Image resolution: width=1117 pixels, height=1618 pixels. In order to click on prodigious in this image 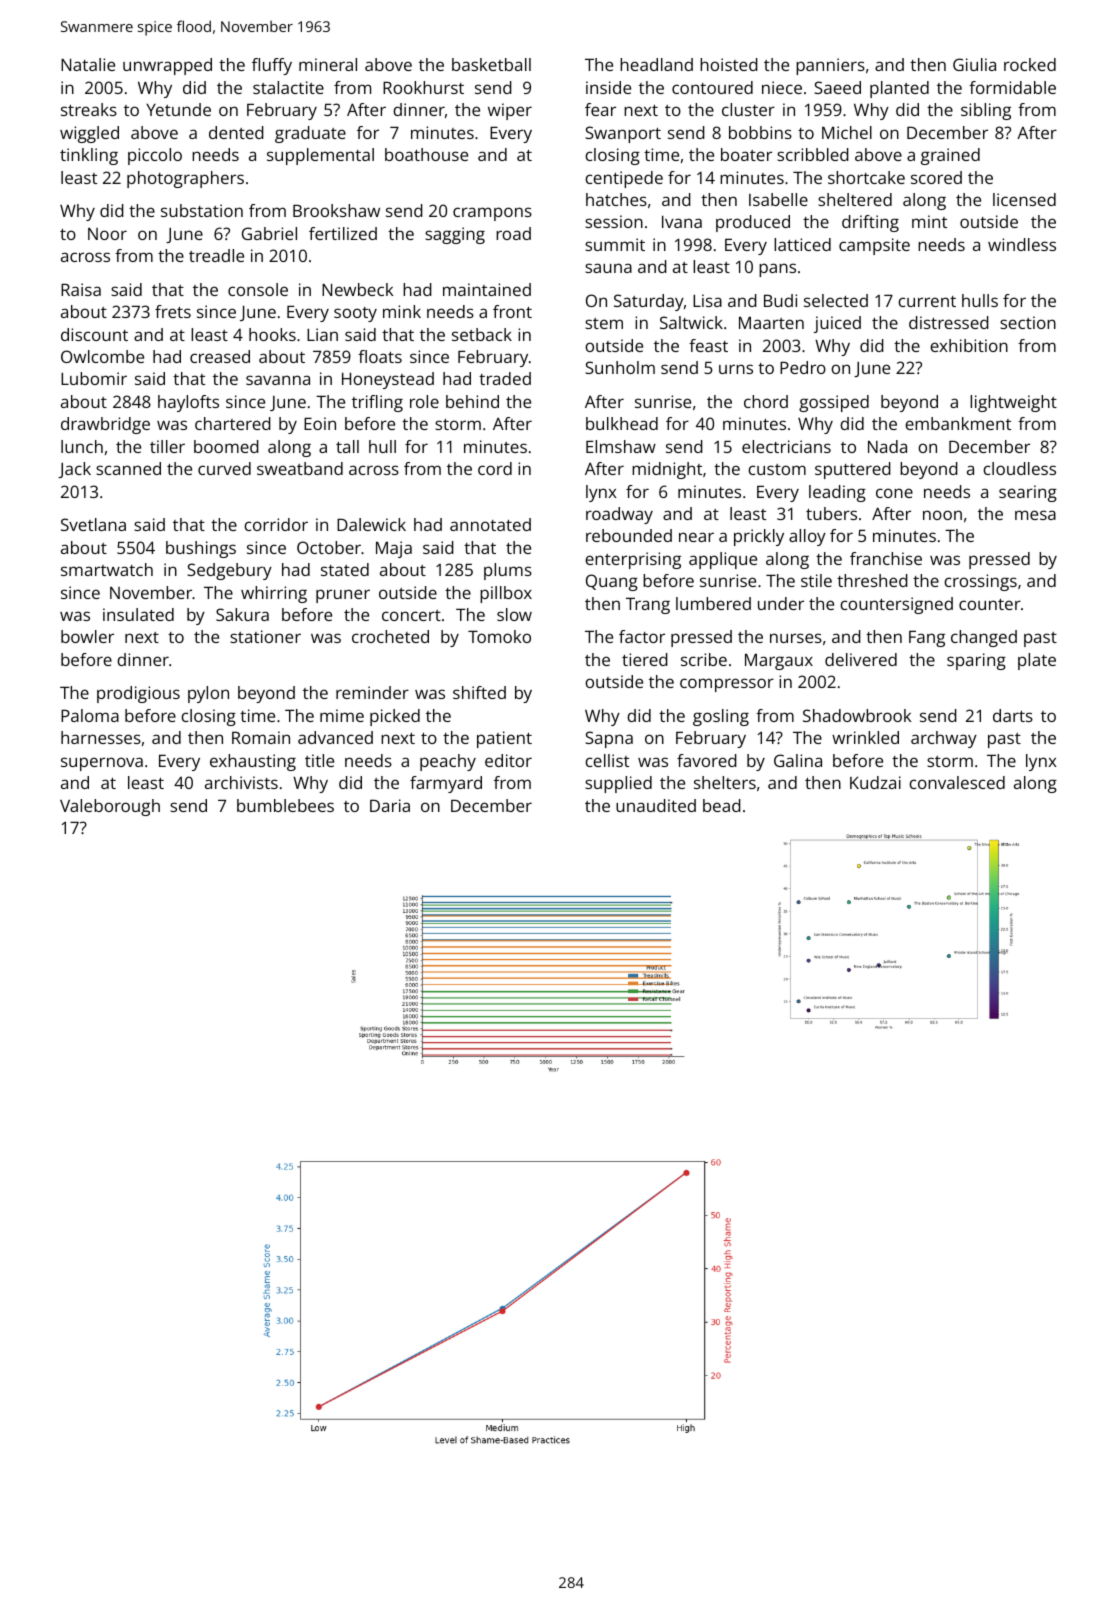, I will do `click(138, 694)`.
